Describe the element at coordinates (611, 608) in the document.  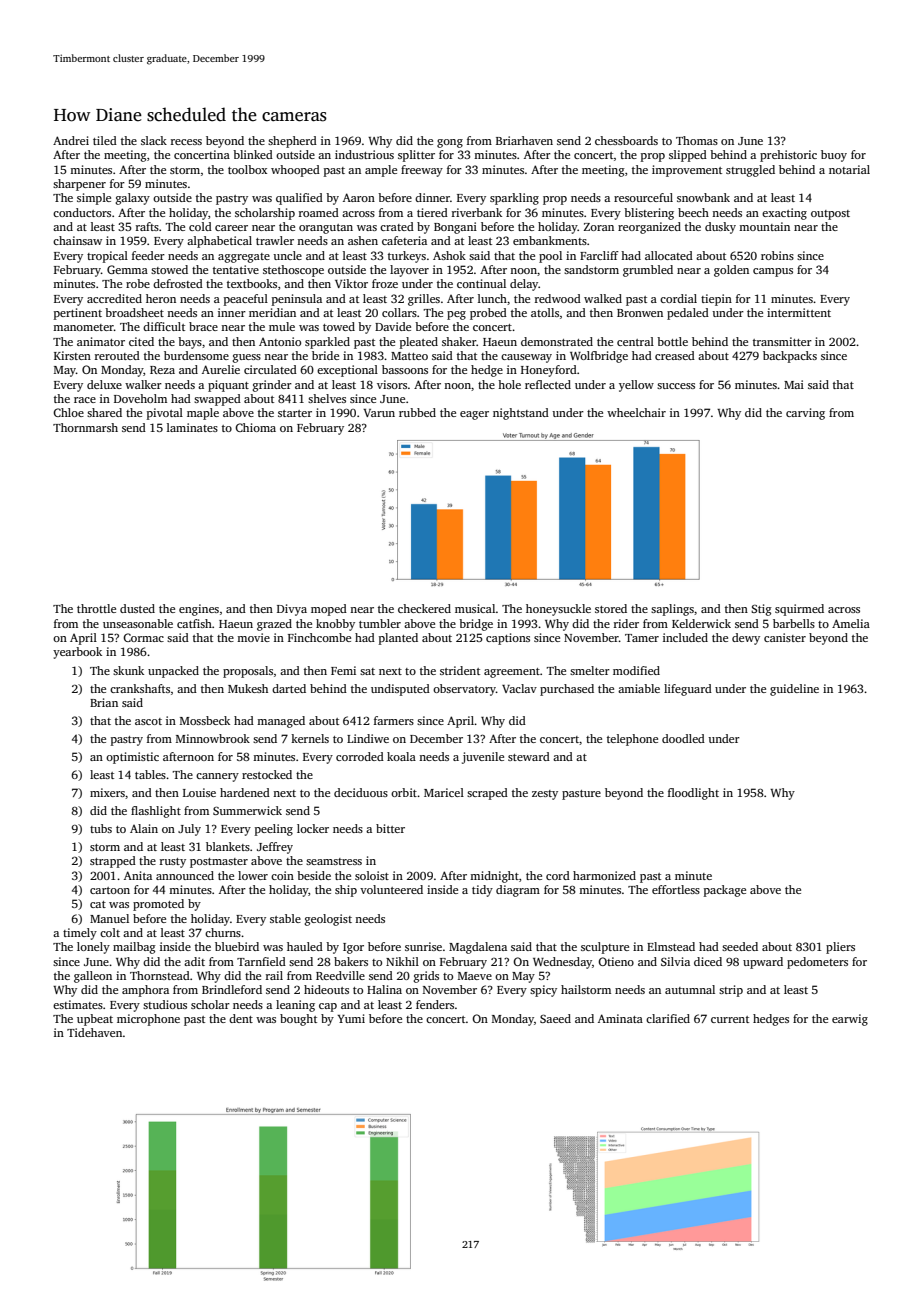
I see `stored` at that location.
